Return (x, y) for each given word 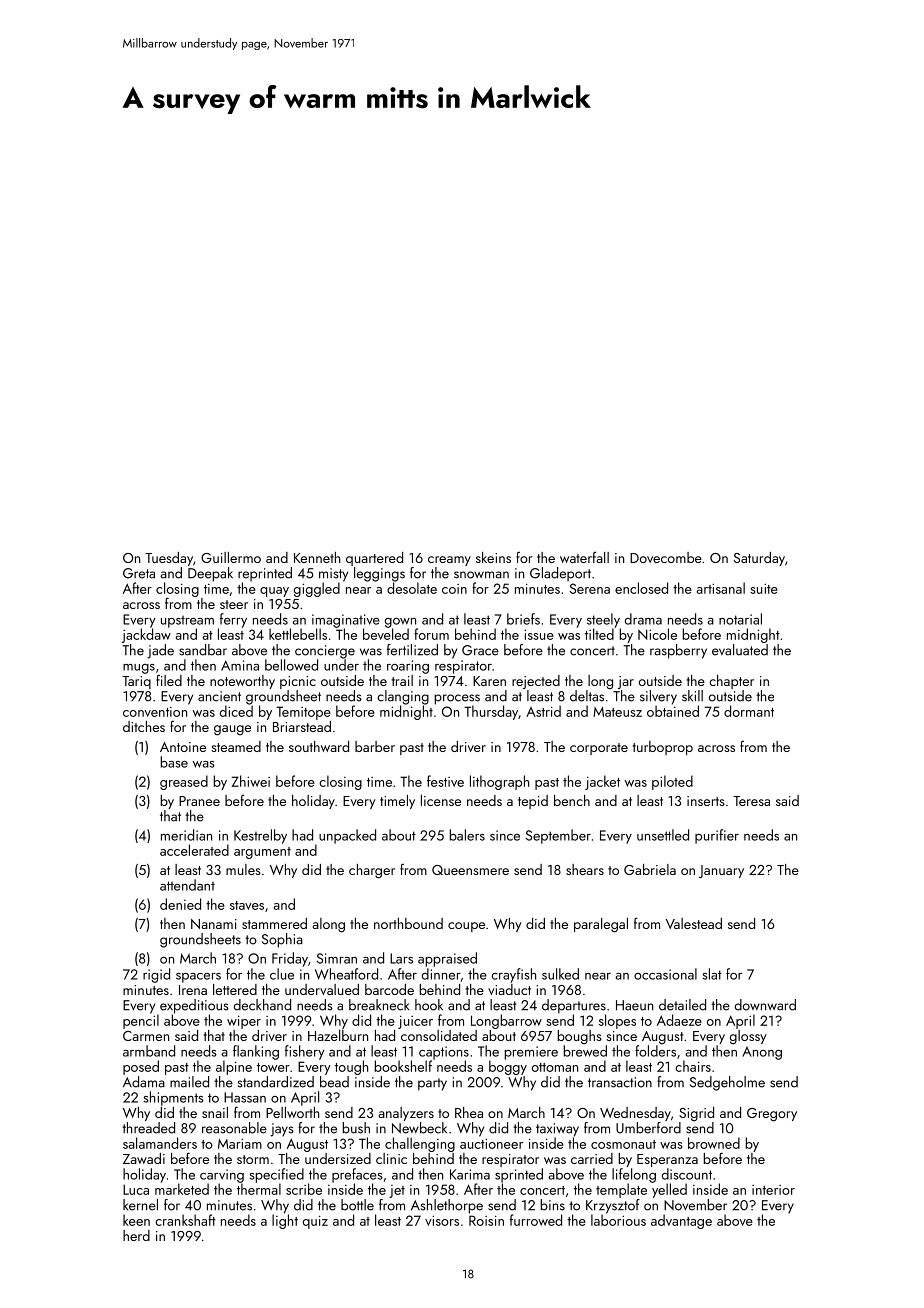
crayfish (513, 975)
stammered (274, 923)
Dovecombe (666, 557)
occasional (665, 974)
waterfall (584, 557)
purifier (717, 836)
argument (262, 853)
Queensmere (470, 870)
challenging (420, 1144)
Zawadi (144, 1158)
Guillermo (231, 557)
